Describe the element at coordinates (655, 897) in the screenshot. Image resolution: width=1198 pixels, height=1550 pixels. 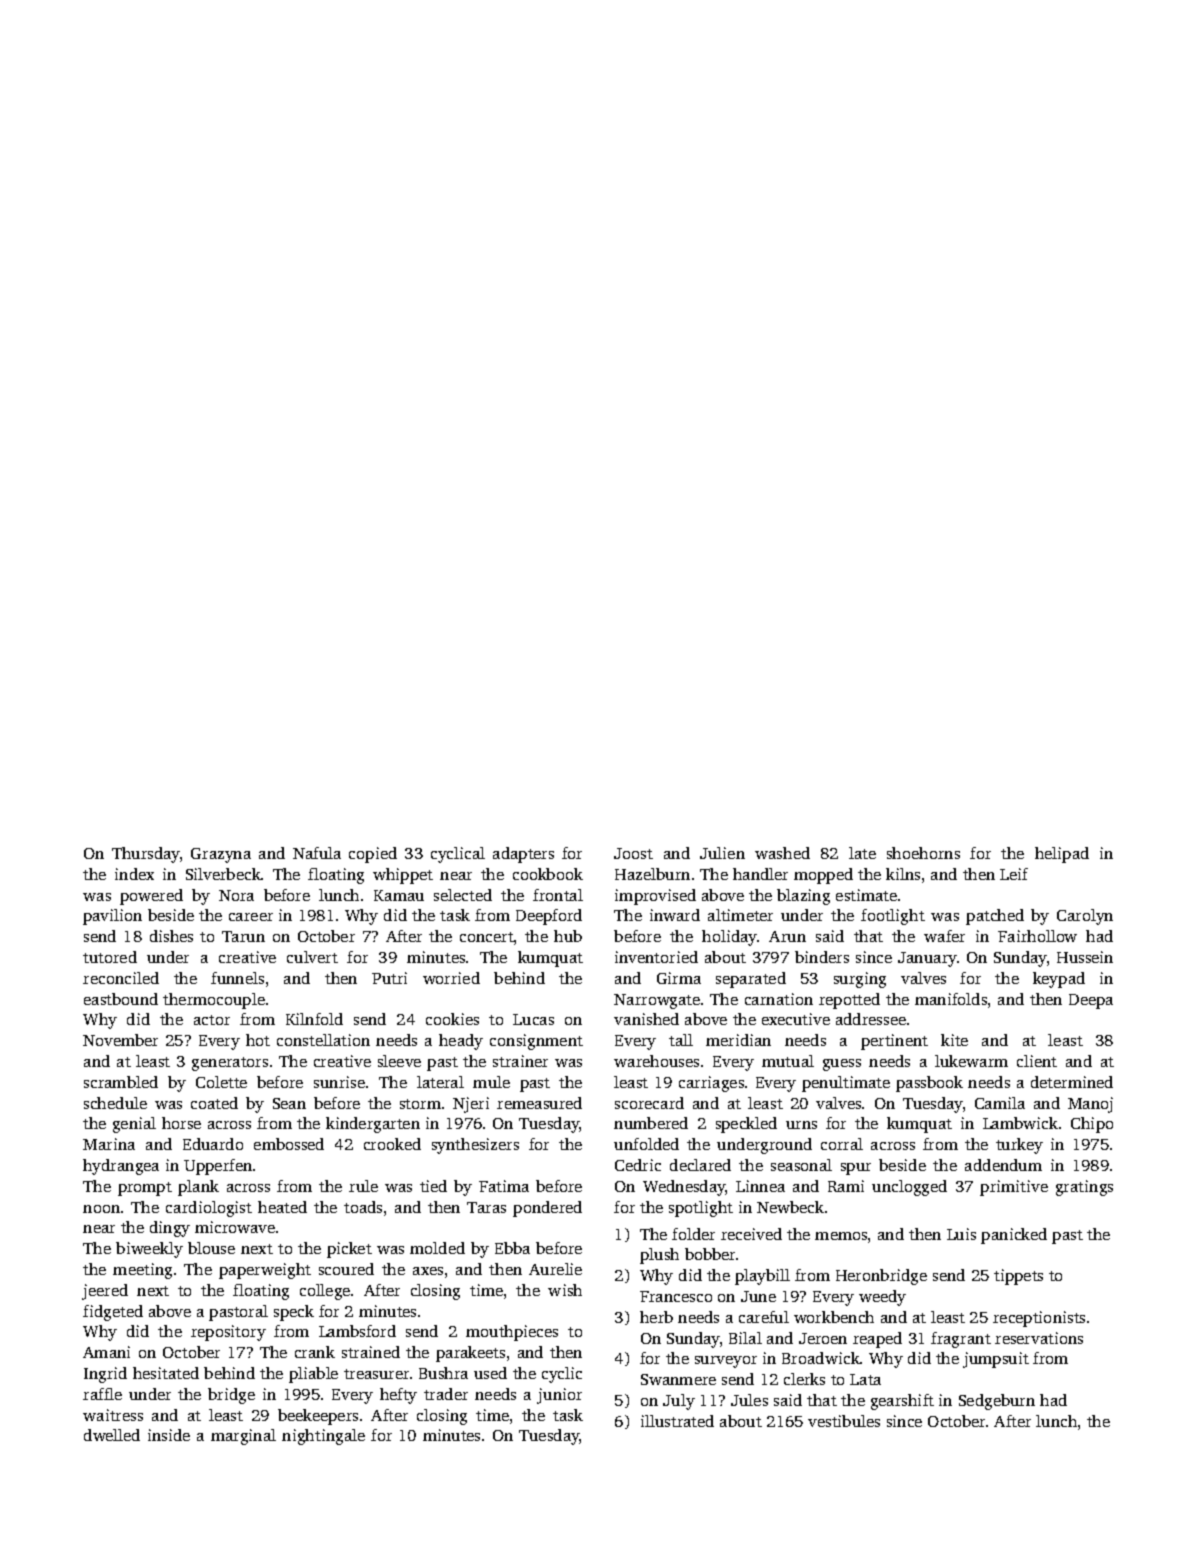
I see `improvised` at that location.
